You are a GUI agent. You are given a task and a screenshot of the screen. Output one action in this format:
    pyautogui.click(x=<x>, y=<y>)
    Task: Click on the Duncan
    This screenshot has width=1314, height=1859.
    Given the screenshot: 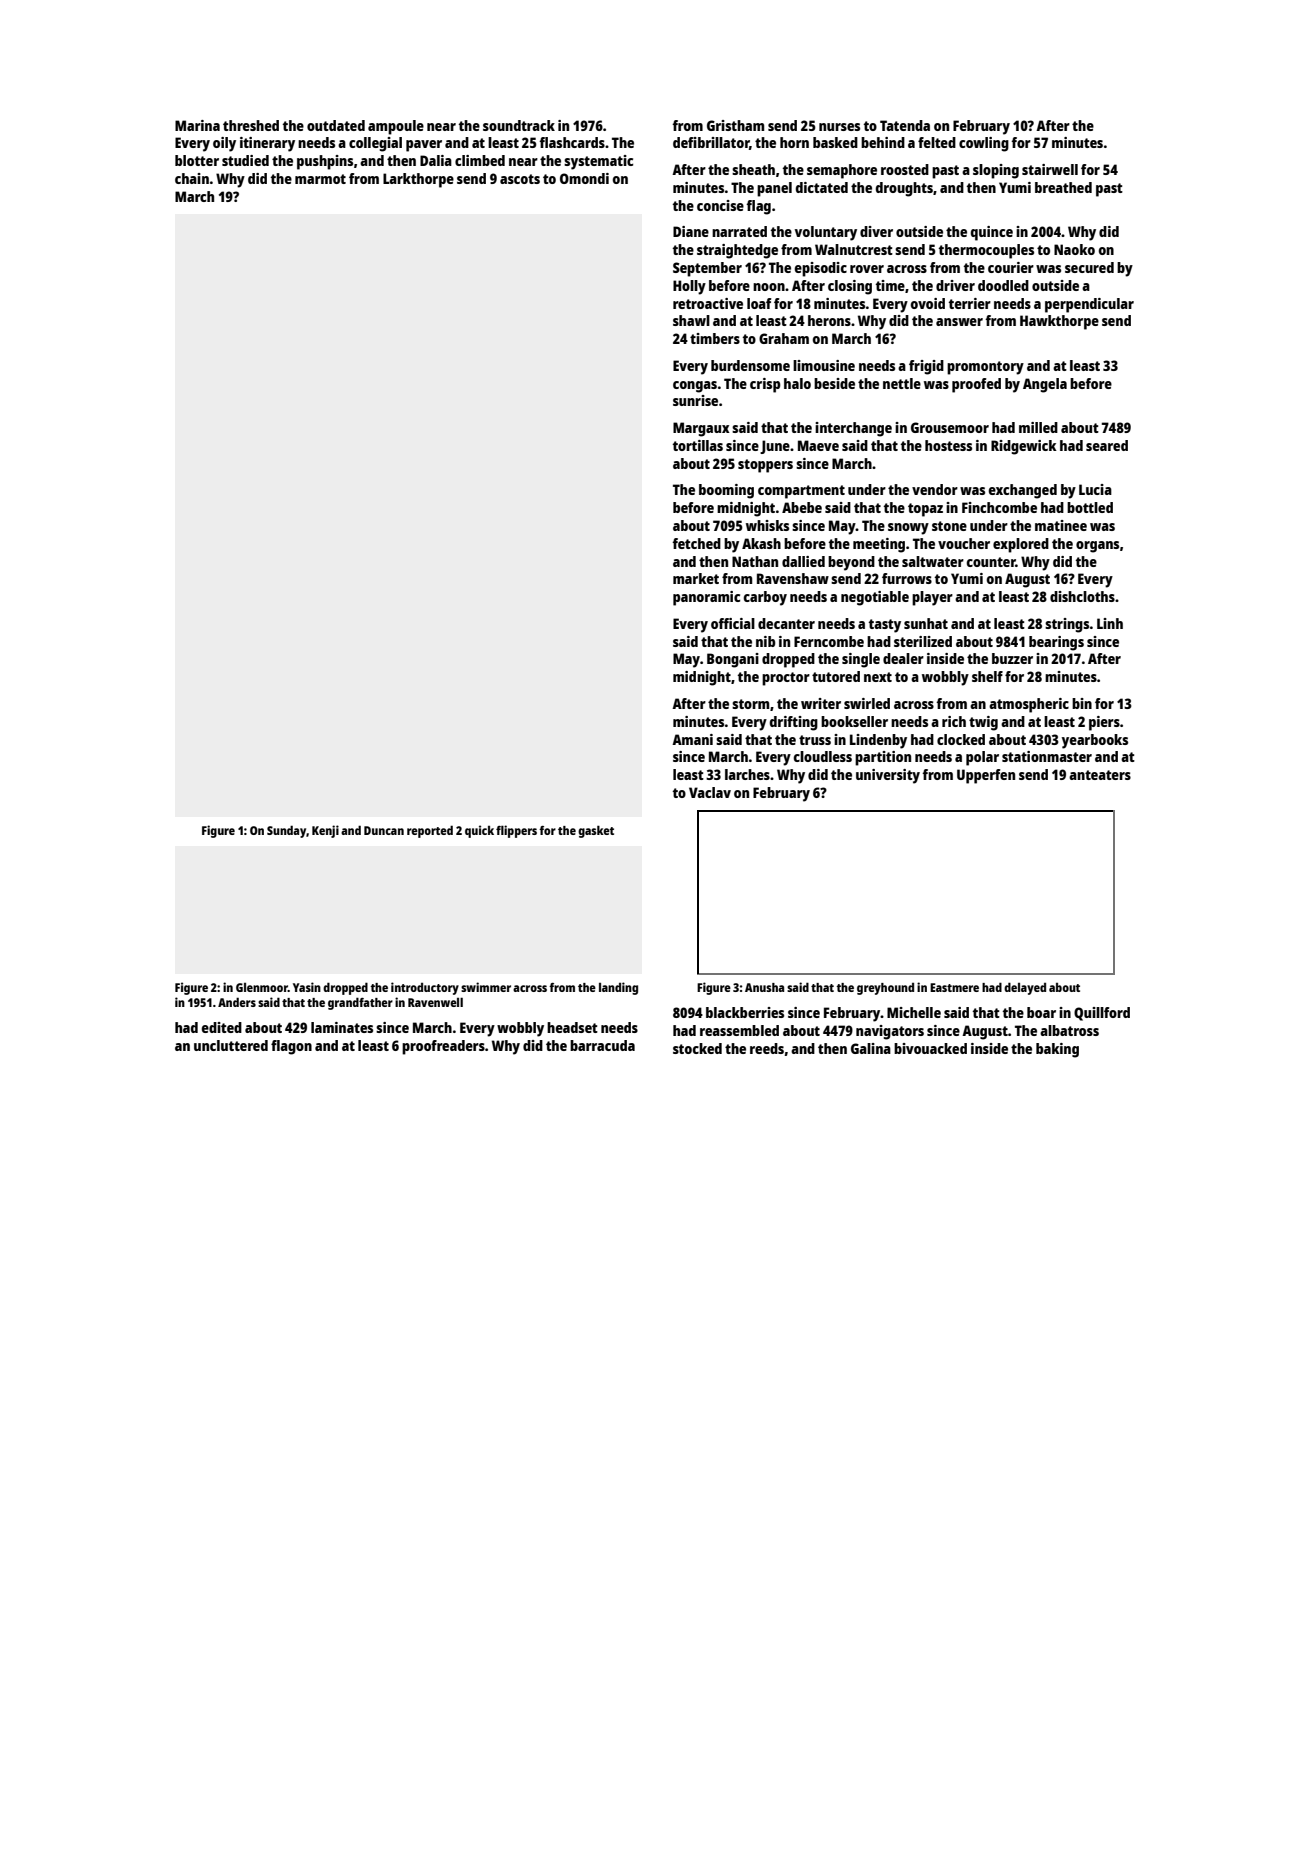 What is the action you would take?
    pyautogui.click(x=384, y=830)
